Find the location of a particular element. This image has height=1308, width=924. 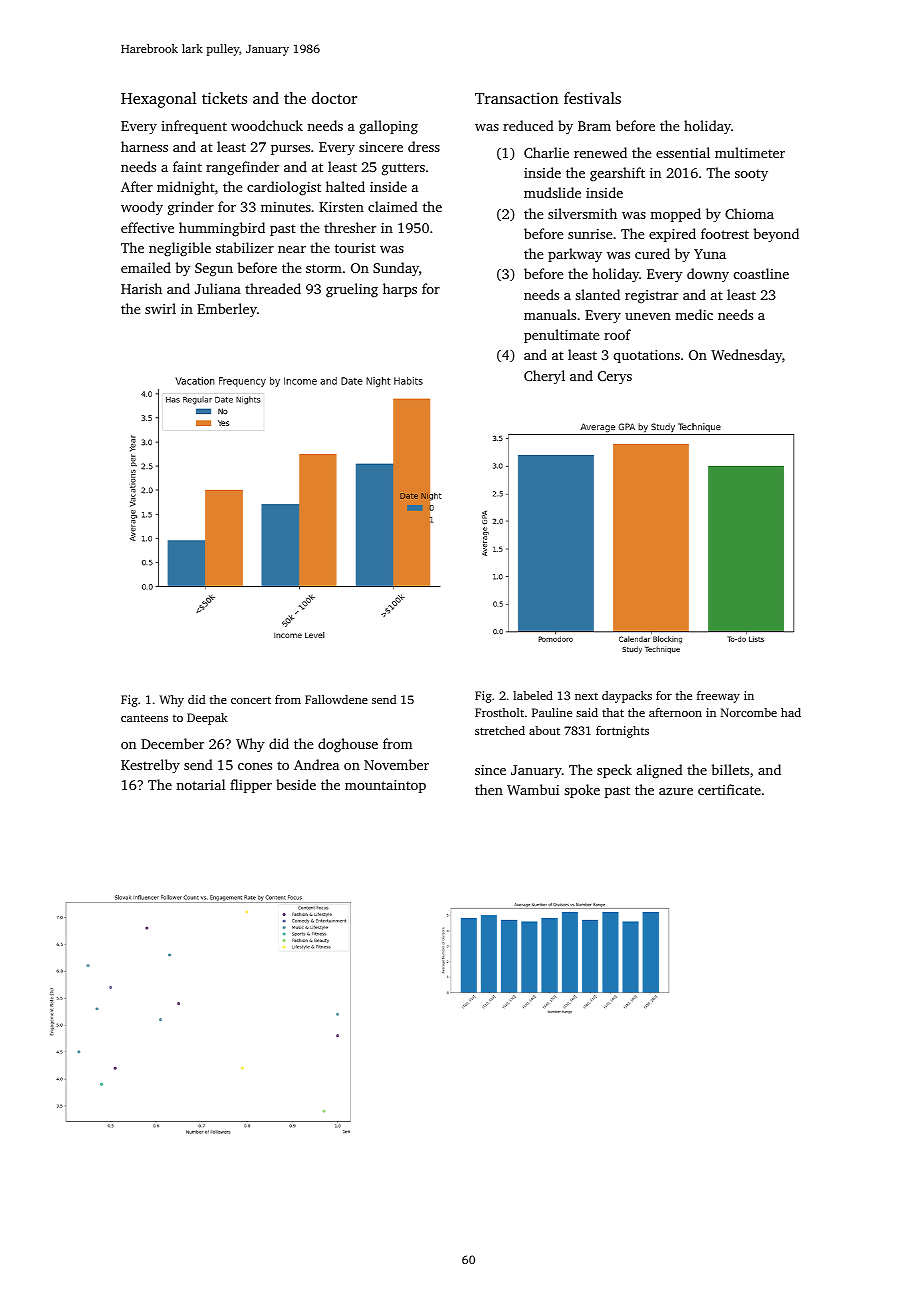

woody is located at coordinates (142, 208).
